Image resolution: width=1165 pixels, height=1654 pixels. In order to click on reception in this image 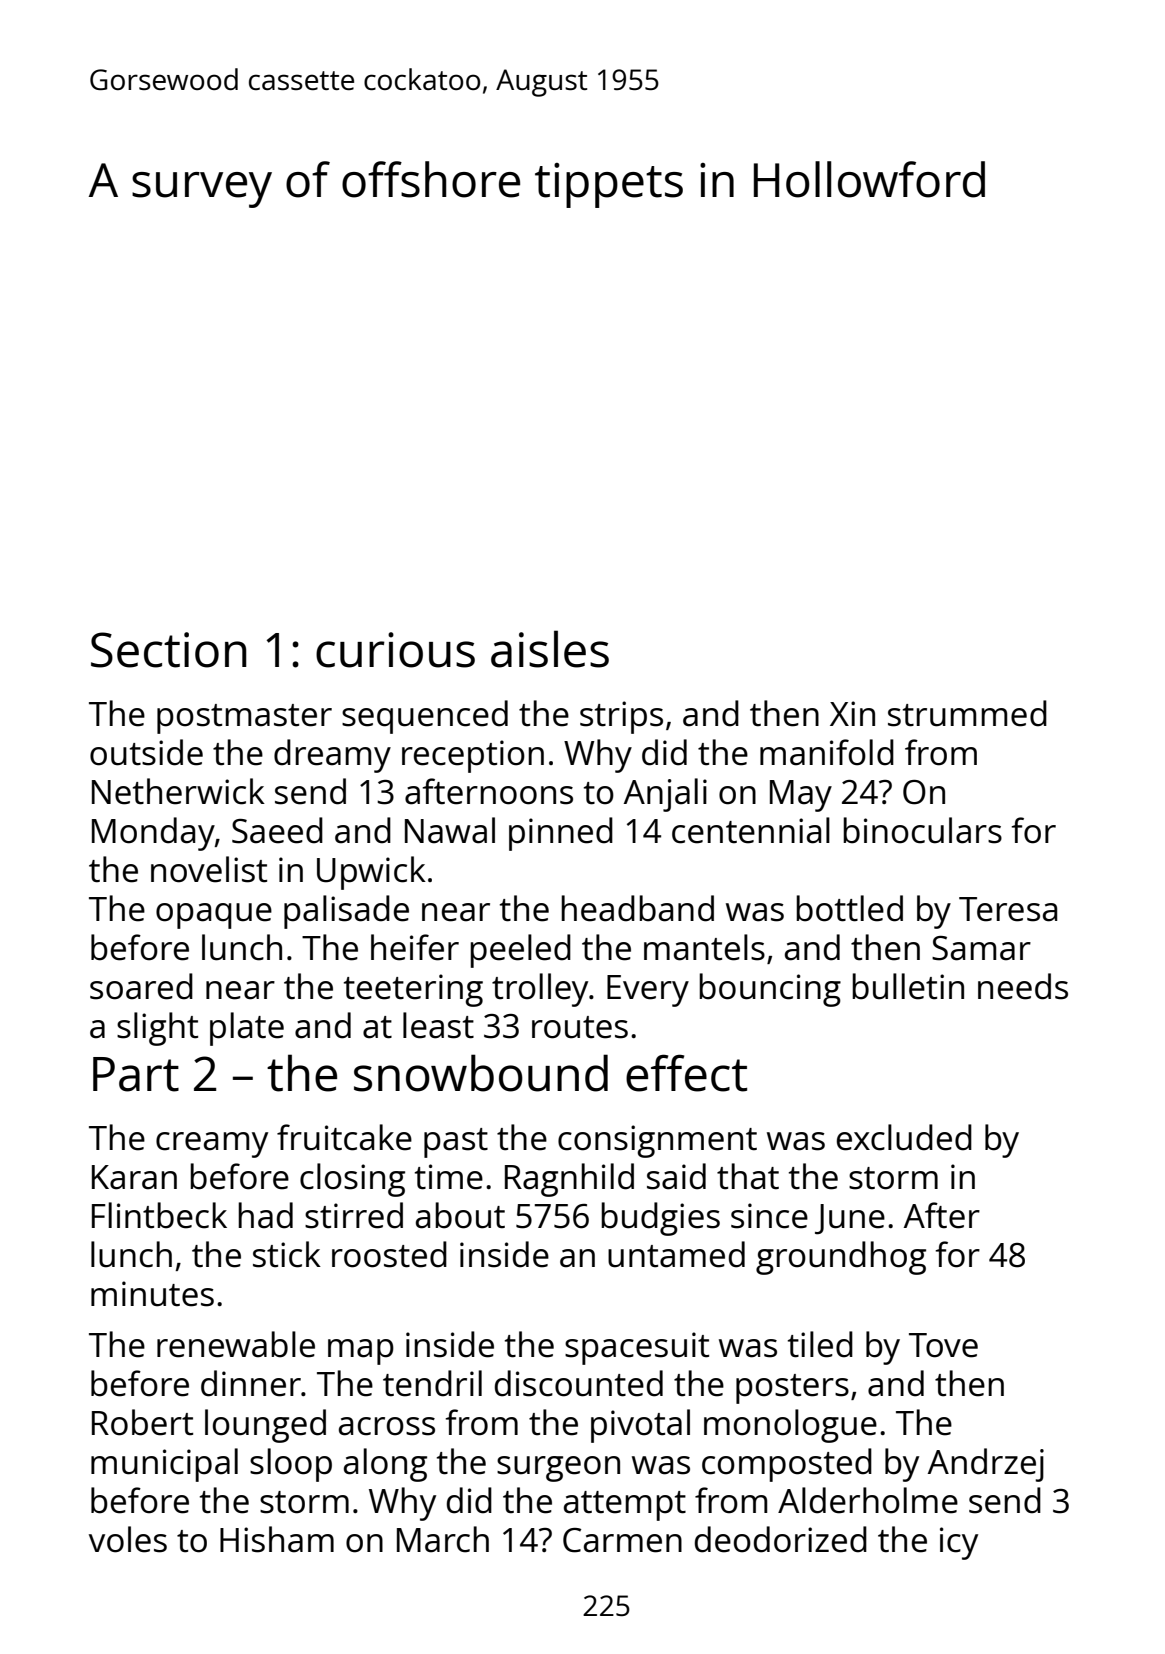, I will do `click(473, 756)`.
